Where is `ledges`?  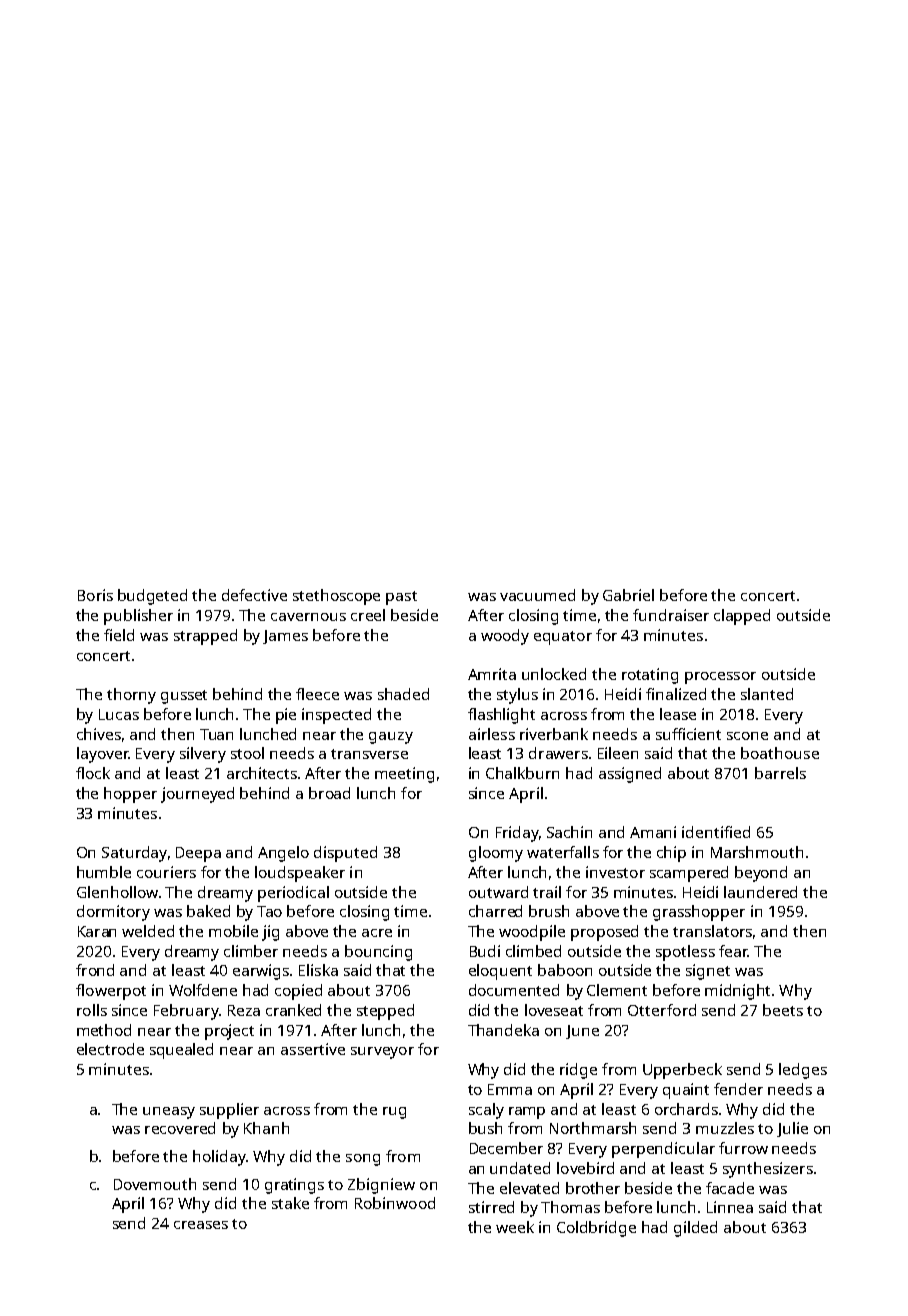
ledges is located at coordinates (803, 1071).
